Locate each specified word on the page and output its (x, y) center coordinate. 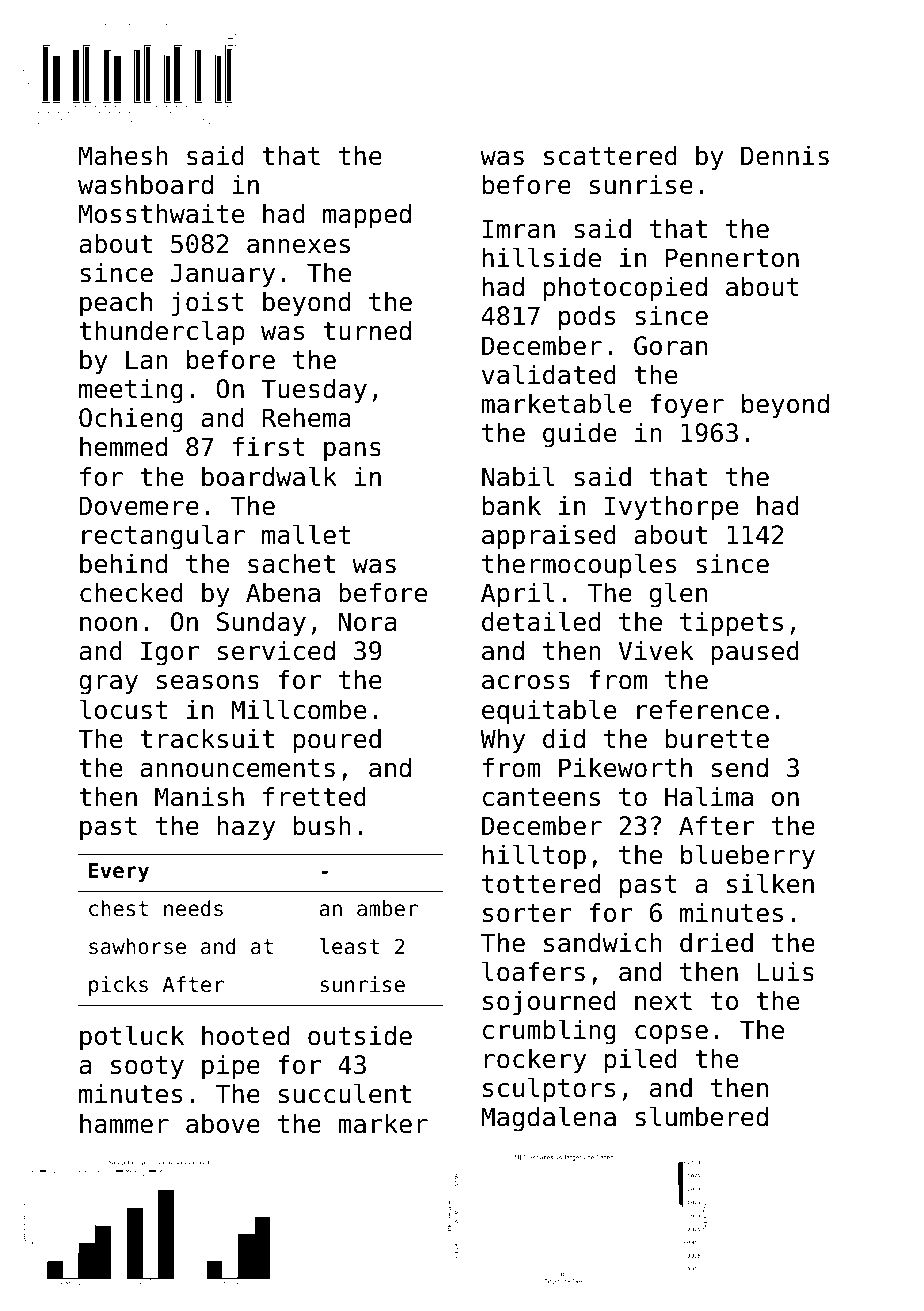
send (740, 767)
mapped (367, 216)
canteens (541, 797)
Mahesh (123, 155)
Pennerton (732, 258)
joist (208, 304)
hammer (124, 1123)
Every (119, 873)
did (564, 738)
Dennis (785, 155)
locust (123, 709)
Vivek (656, 650)
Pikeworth (625, 767)
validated (549, 374)
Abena (283, 592)
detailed (541, 621)
